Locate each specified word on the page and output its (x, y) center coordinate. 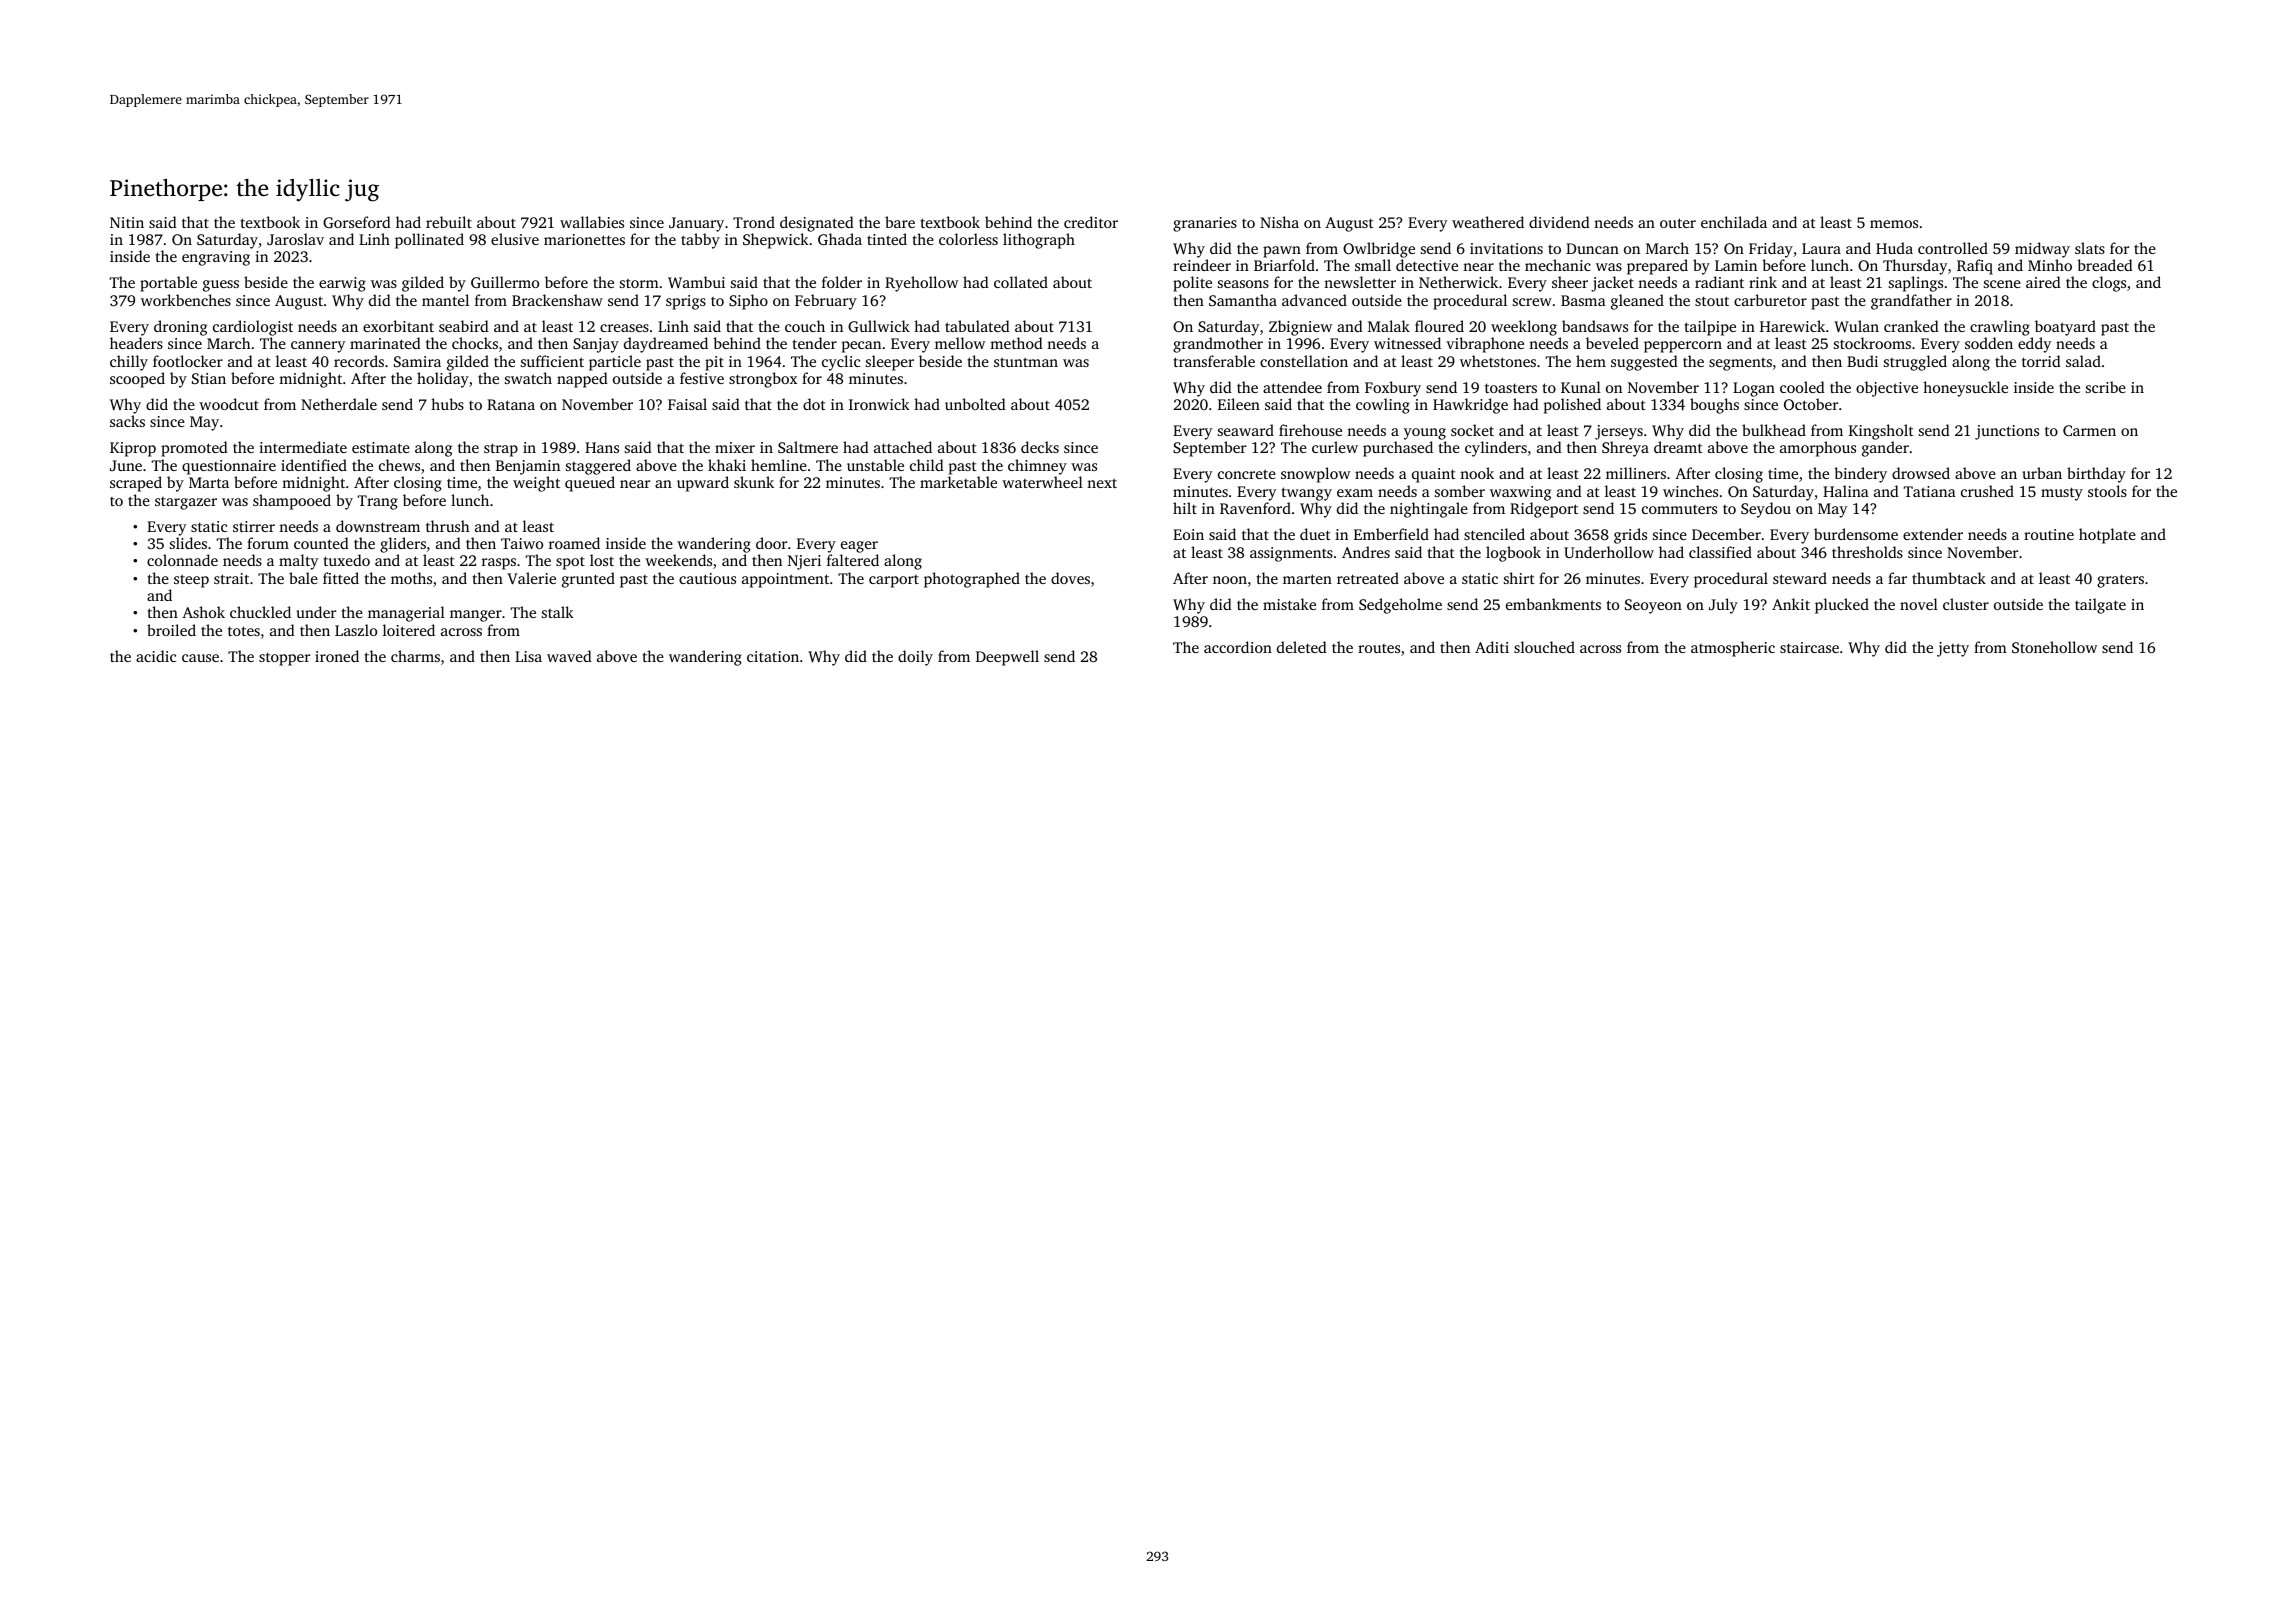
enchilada (1734, 222)
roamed (574, 543)
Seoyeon (1653, 606)
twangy (1307, 494)
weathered (1488, 222)
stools (2107, 491)
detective (1427, 265)
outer (1678, 223)
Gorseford (357, 222)
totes (244, 631)
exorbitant (398, 326)
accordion (1238, 647)
